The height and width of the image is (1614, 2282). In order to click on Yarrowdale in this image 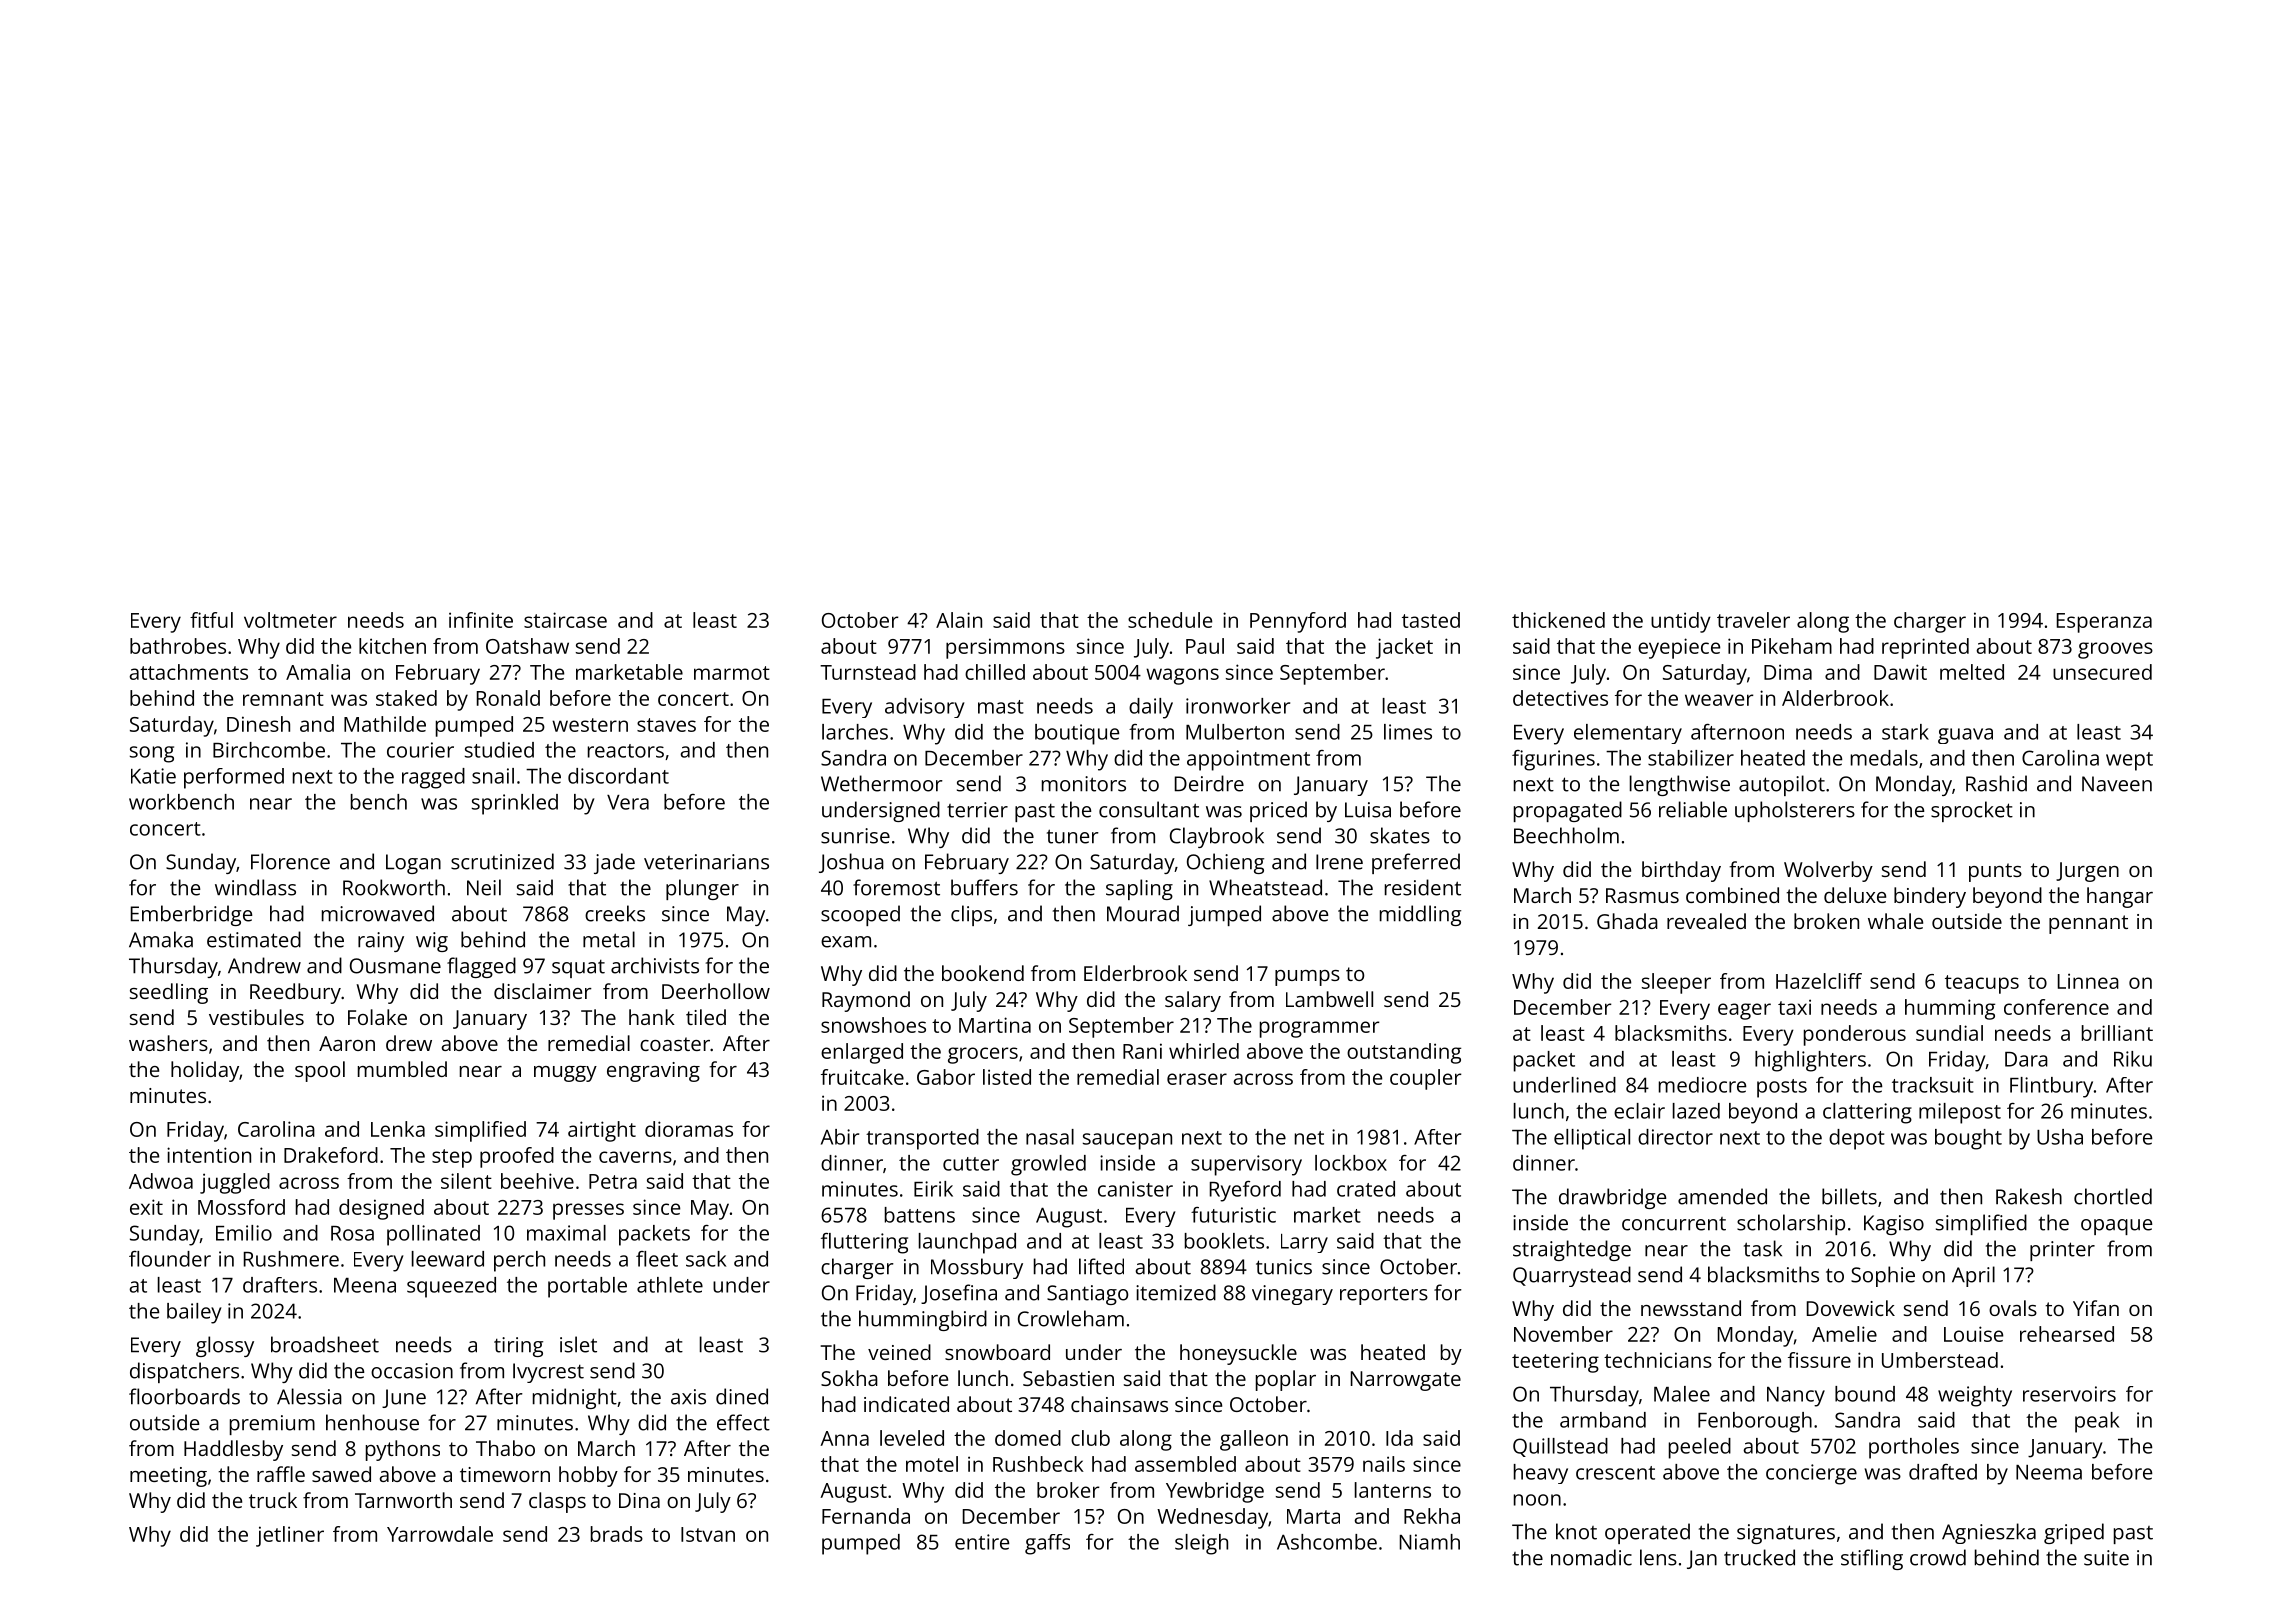, I will do `click(440, 1534)`.
